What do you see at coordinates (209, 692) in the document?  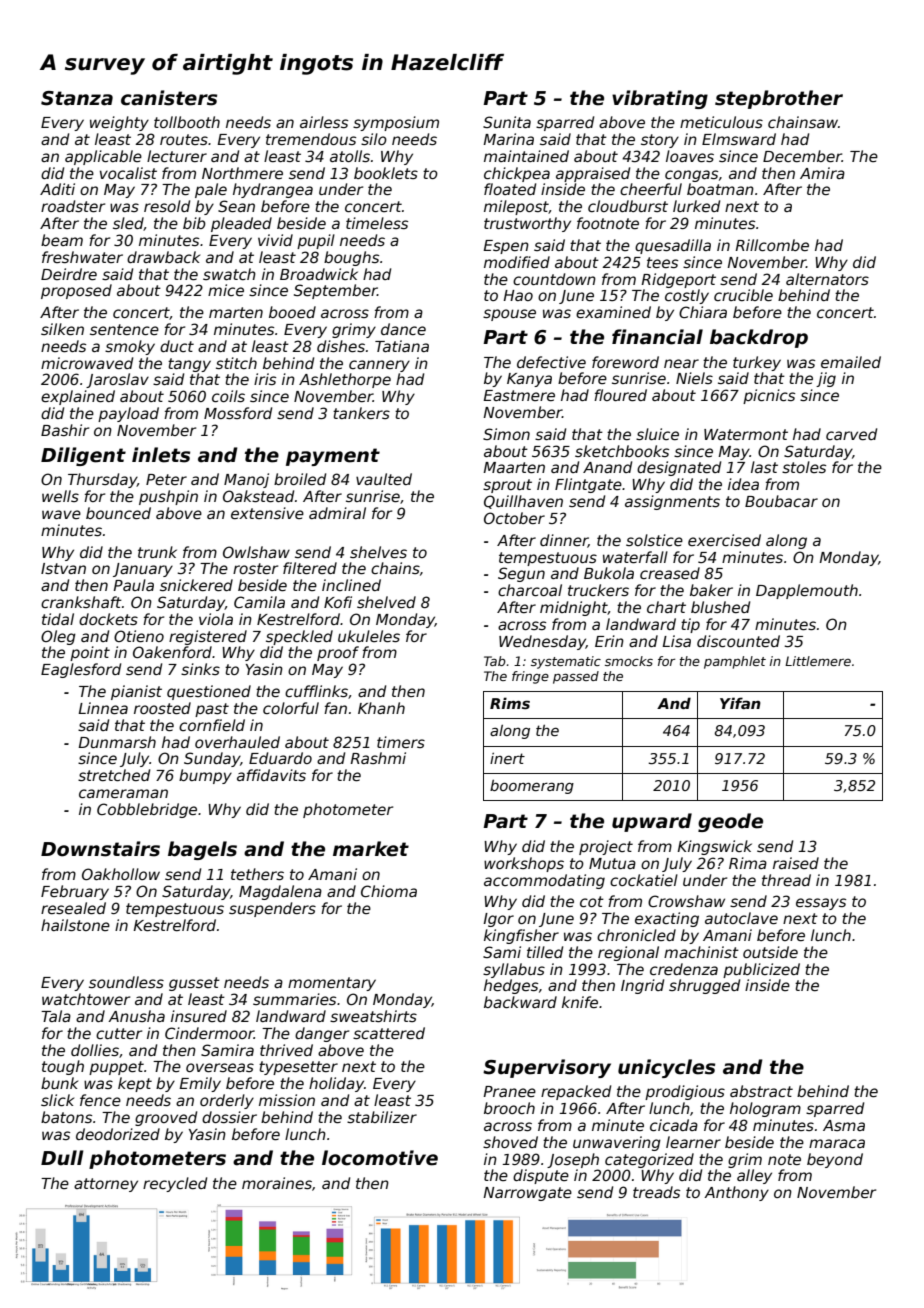 I see `questioned` at bounding box center [209, 692].
